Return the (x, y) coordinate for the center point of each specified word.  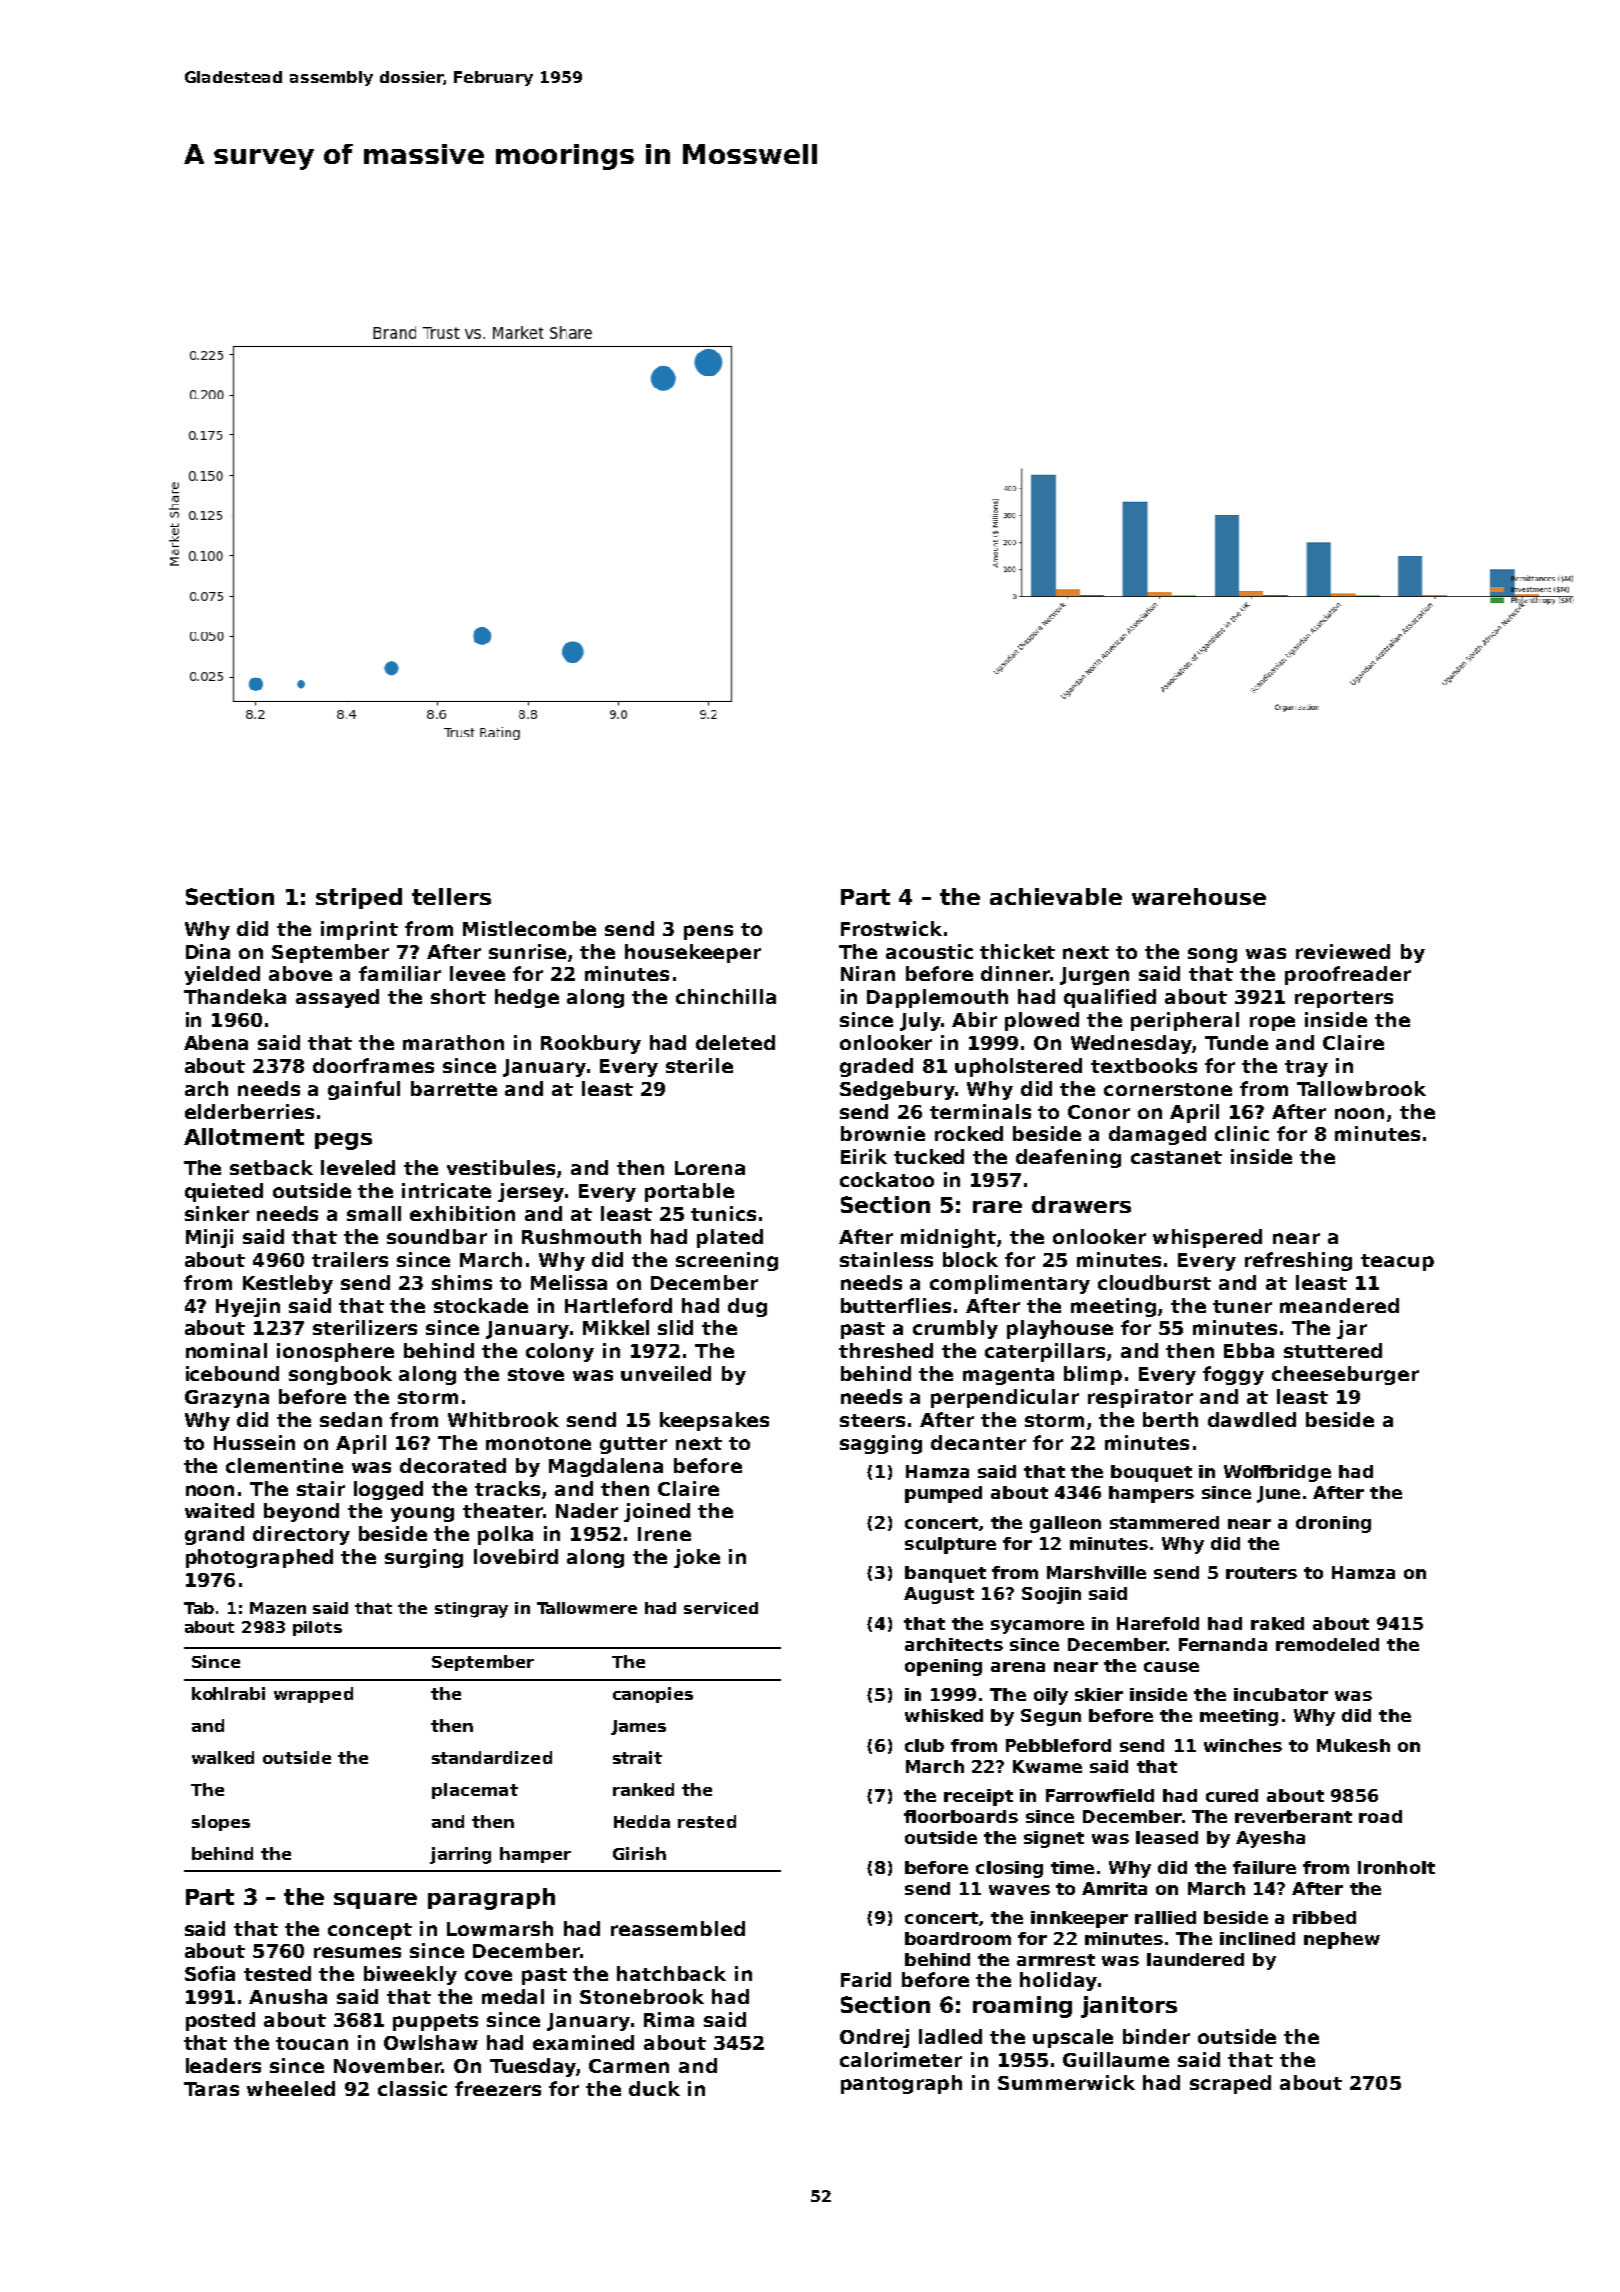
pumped (943, 1494)
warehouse (1199, 896)
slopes (221, 1823)
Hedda (642, 1821)
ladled (950, 2036)
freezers (498, 2088)
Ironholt (1396, 1867)
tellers (451, 896)
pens (708, 932)
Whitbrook (503, 1419)
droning (1333, 1524)
